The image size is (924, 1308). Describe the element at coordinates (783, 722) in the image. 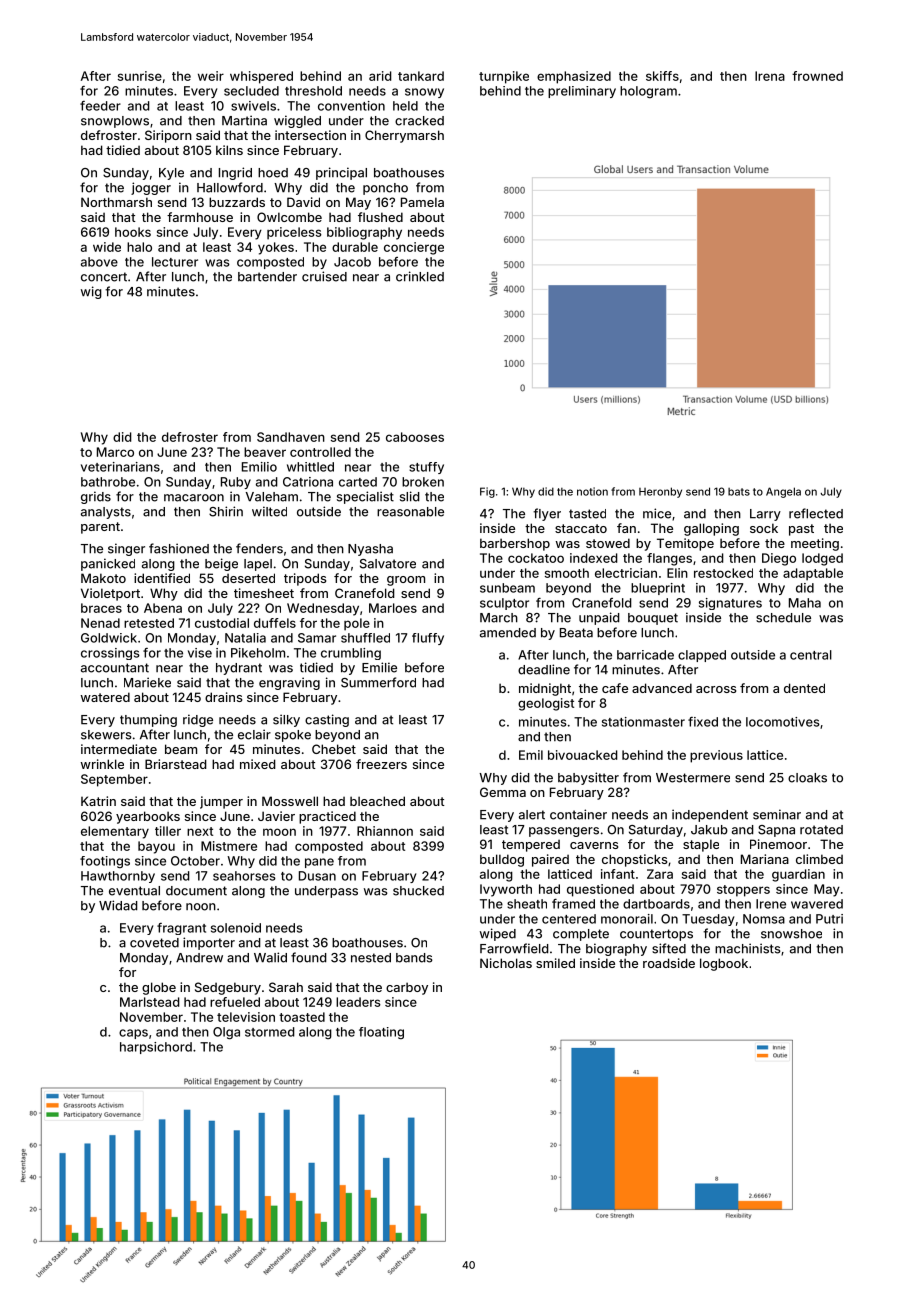

I see `locomotives` at that location.
